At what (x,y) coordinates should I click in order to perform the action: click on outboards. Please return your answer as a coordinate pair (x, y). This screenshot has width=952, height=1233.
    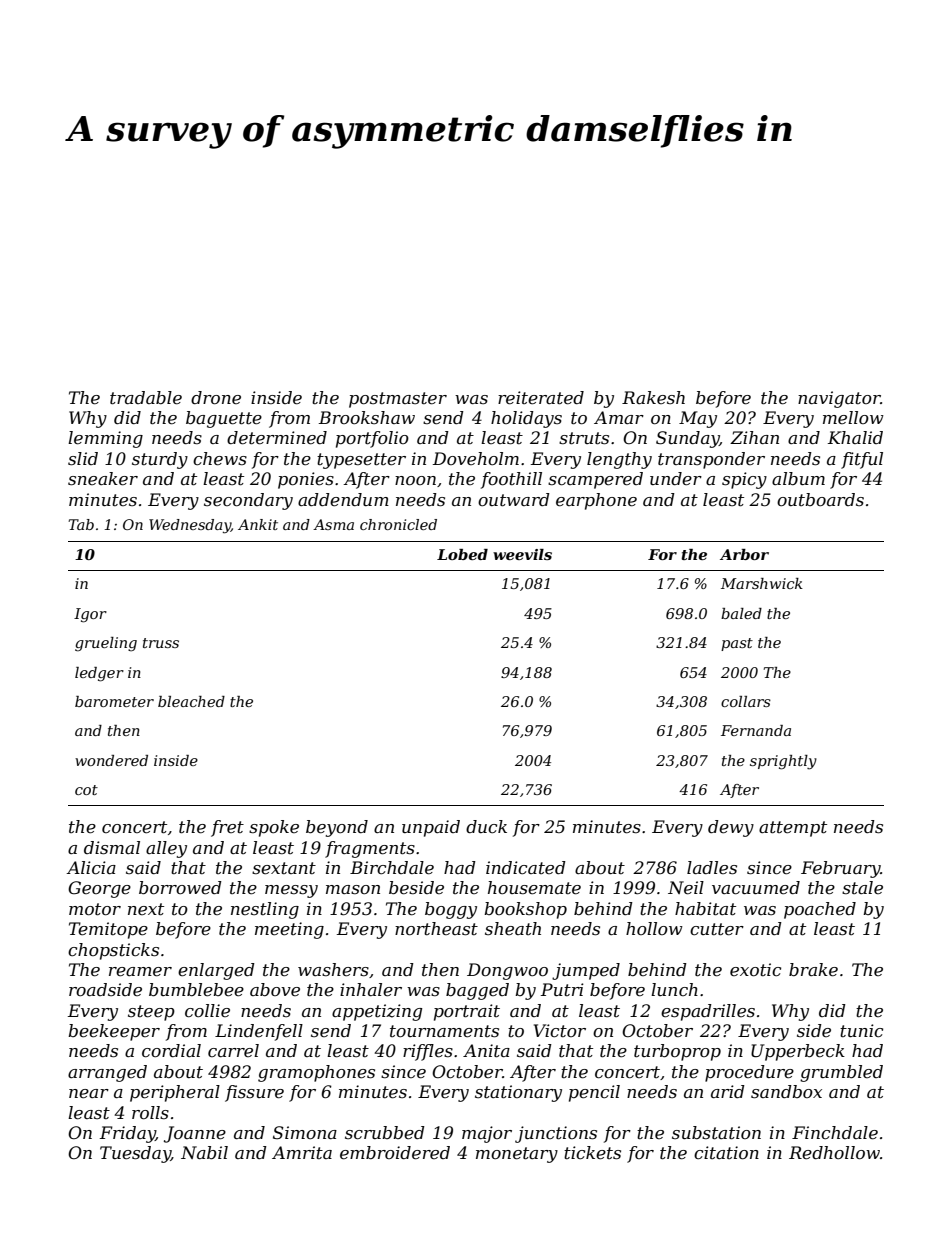
    Looking at the image, I should click on (820, 499).
